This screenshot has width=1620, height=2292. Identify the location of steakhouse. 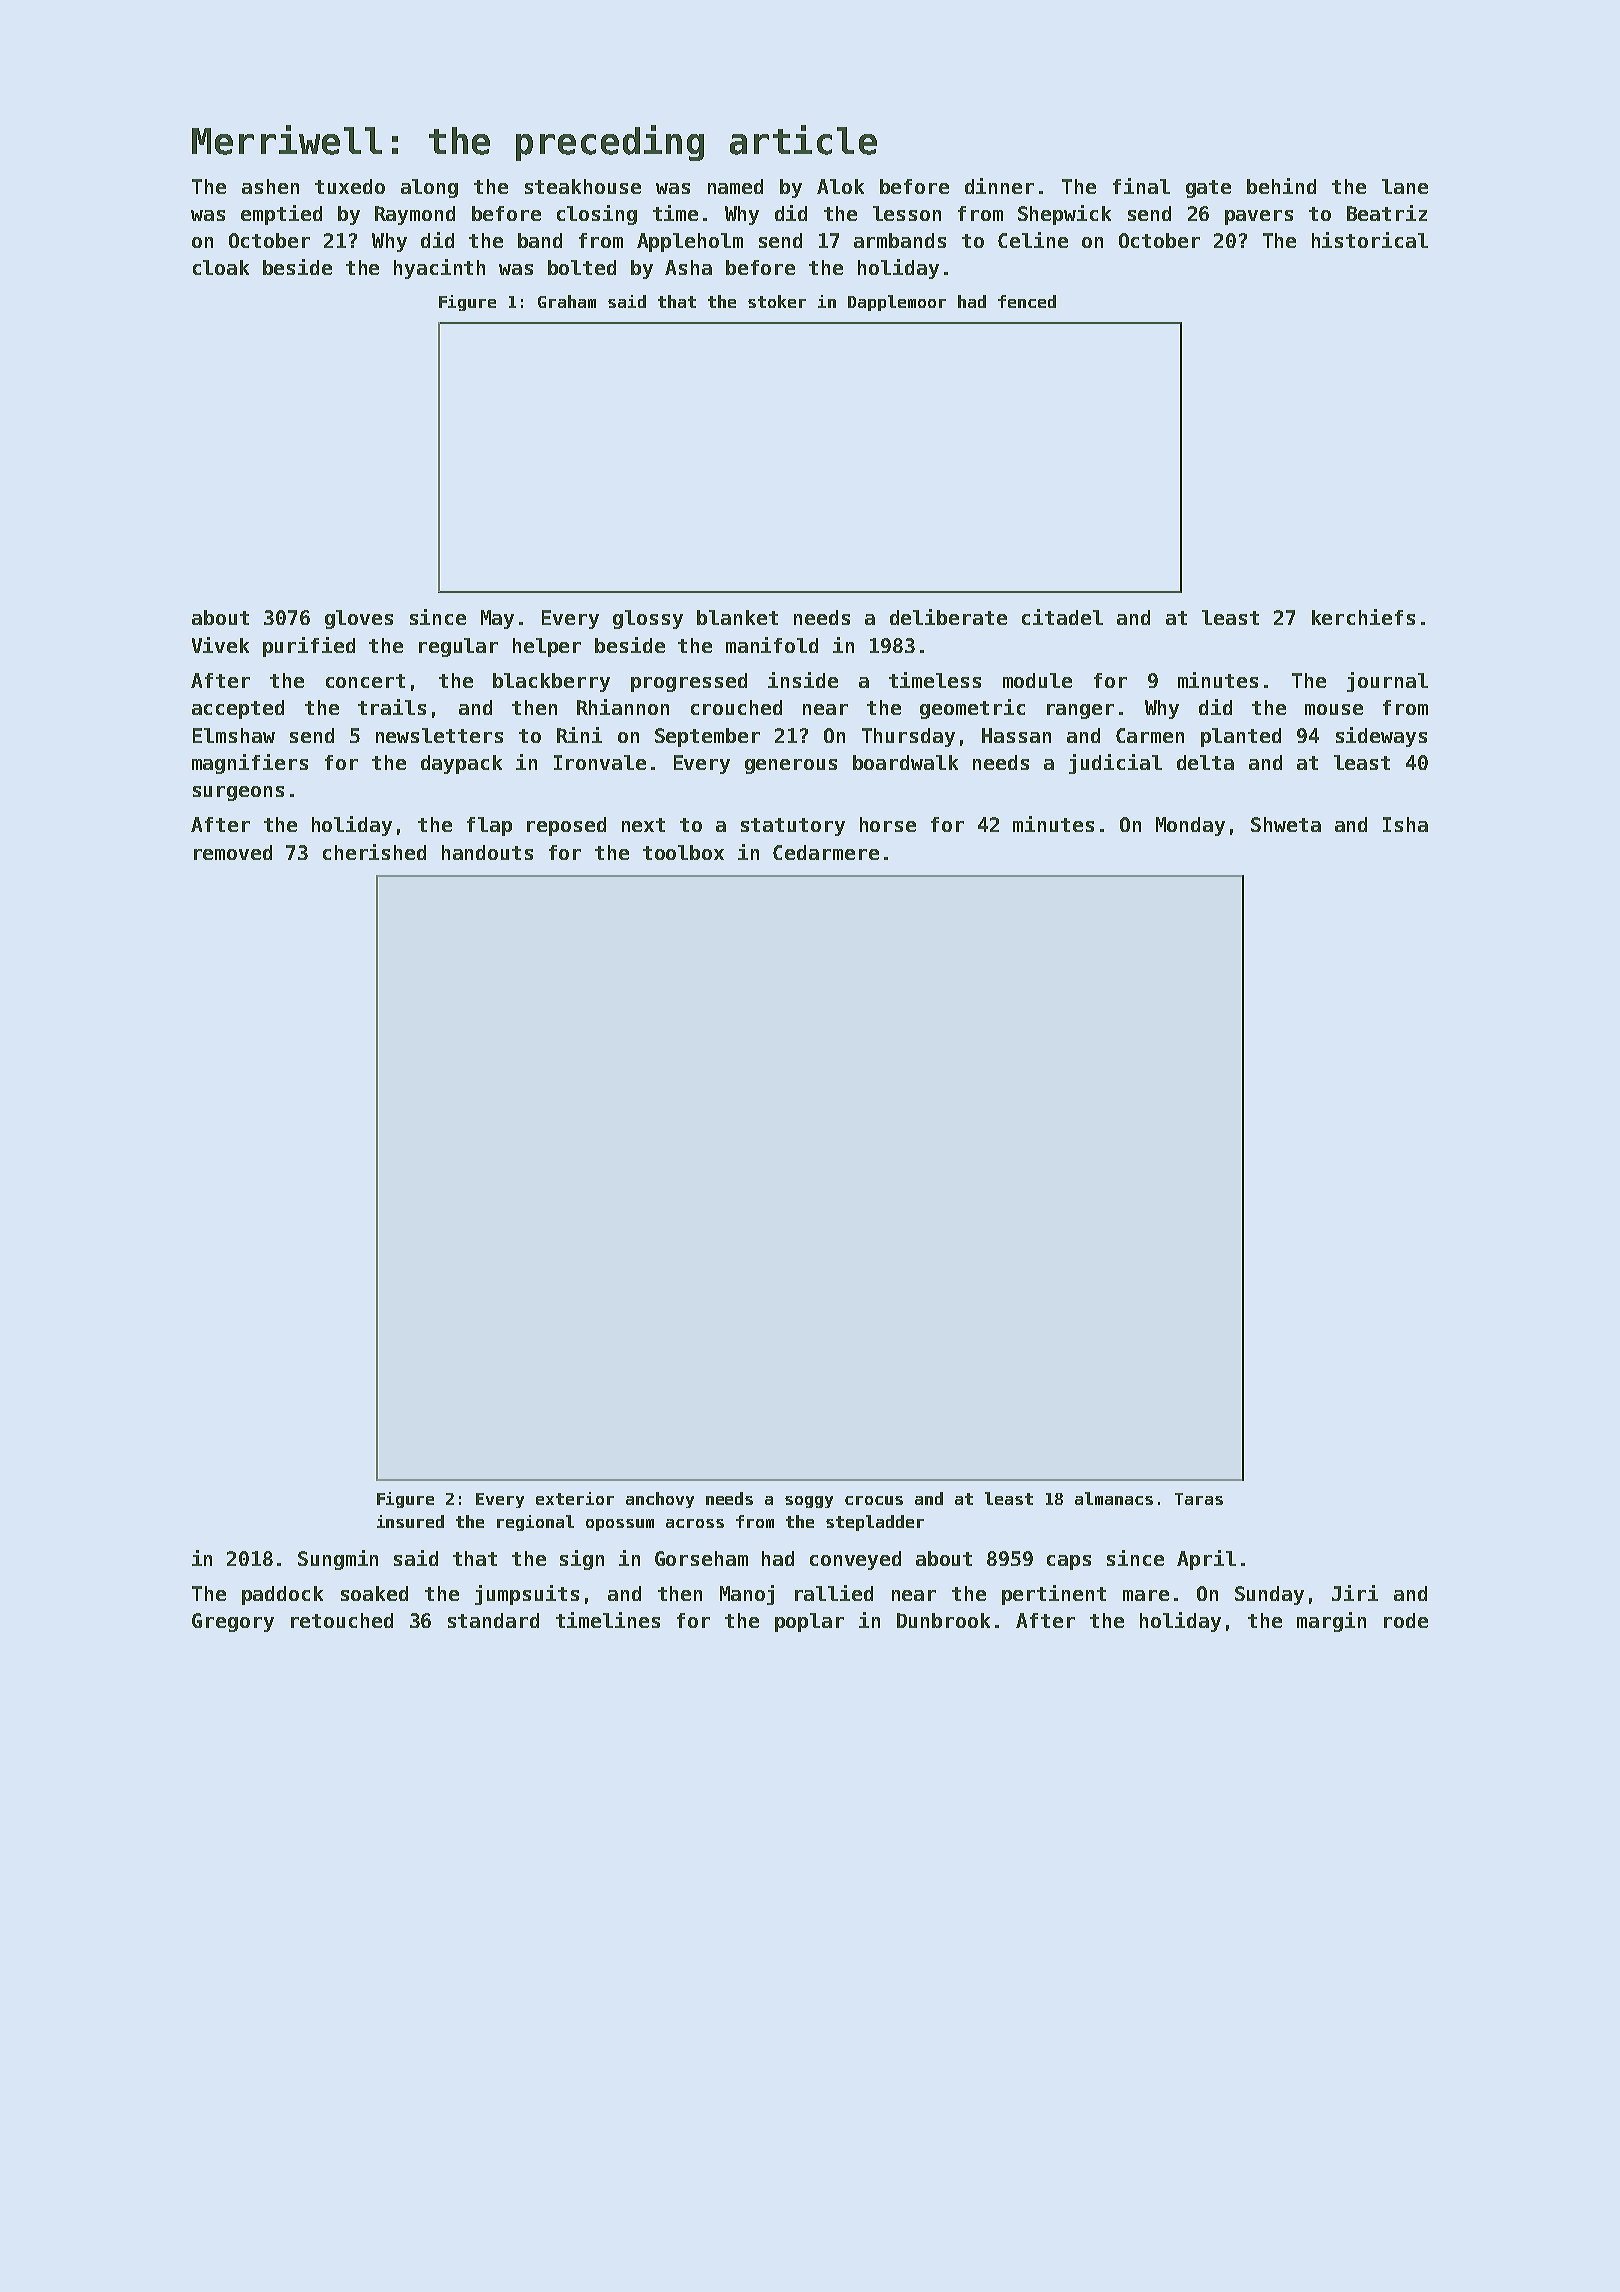
(583, 186).
